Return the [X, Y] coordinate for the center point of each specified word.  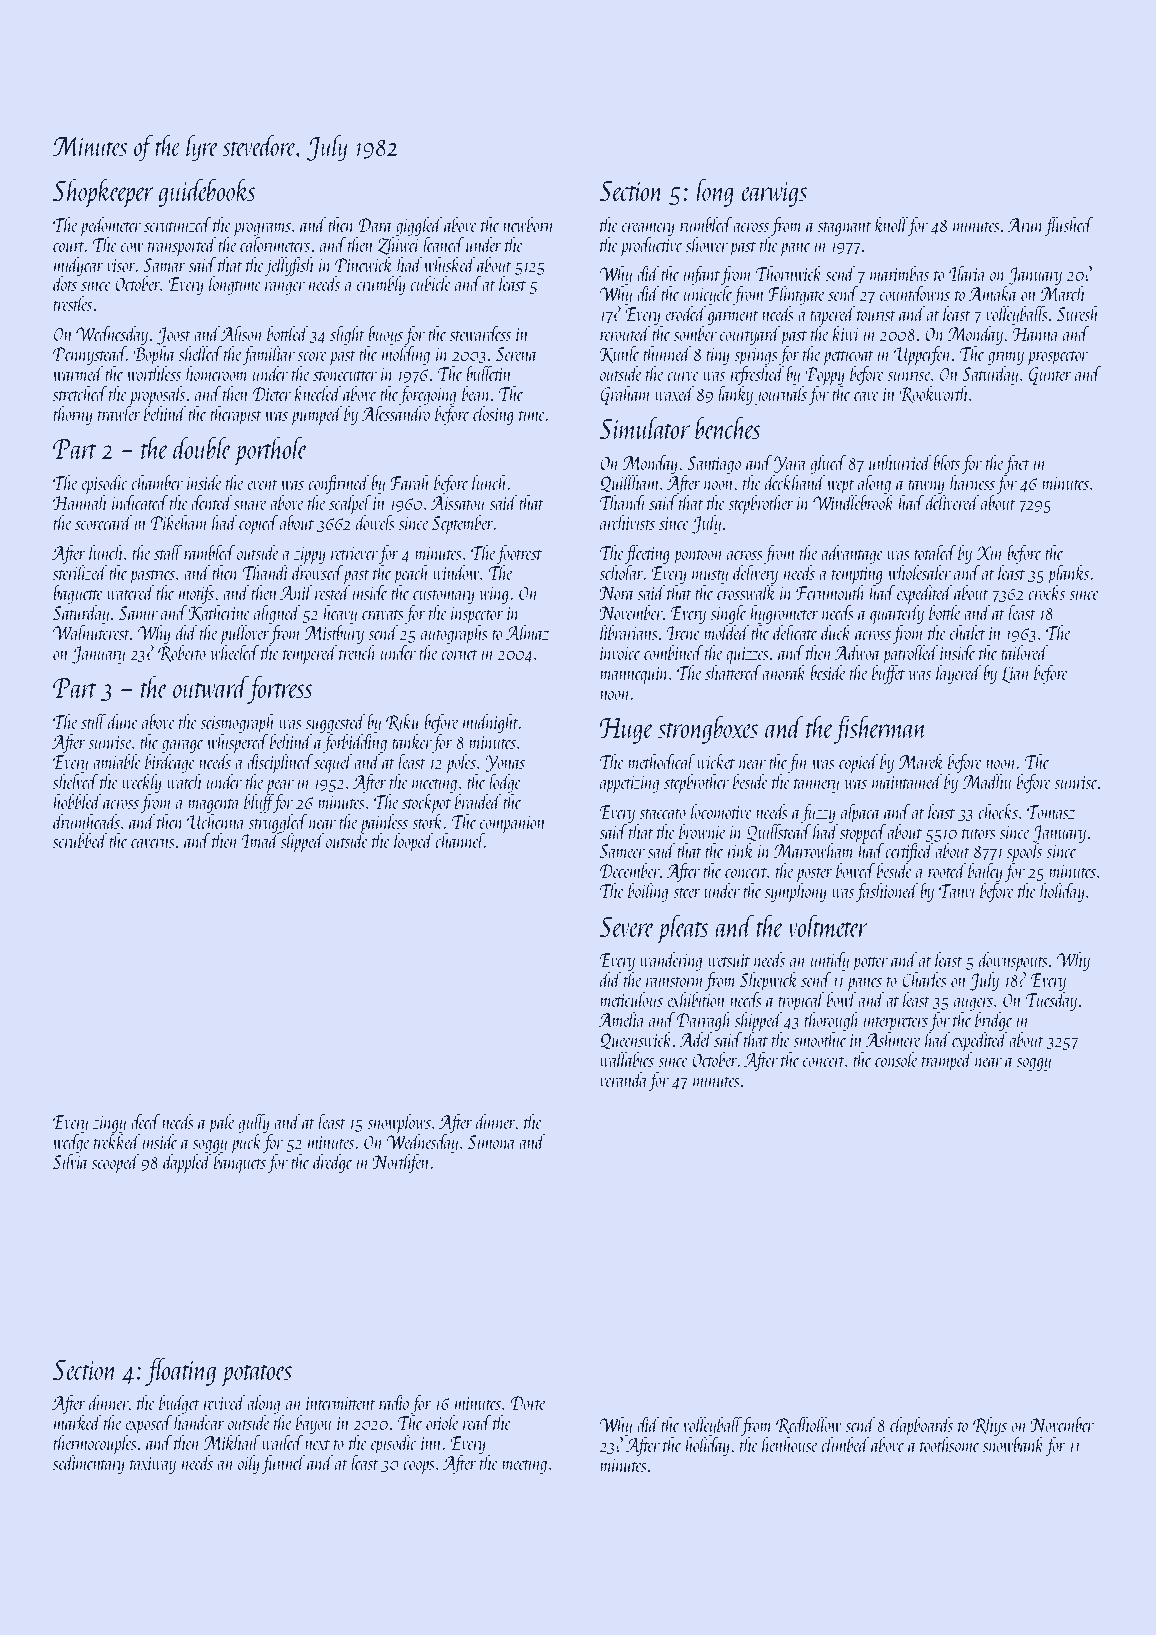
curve [683, 376]
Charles [924, 979]
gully [254, 1123]
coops [419, 1467]
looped [414, 842]
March [1062, 293]
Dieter [272, 394]
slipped [302, 842]
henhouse [789, 1444]
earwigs [774, 194]
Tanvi [957, 891]
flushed [1068, 226]
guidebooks [207, 192]
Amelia [621, 1019]
